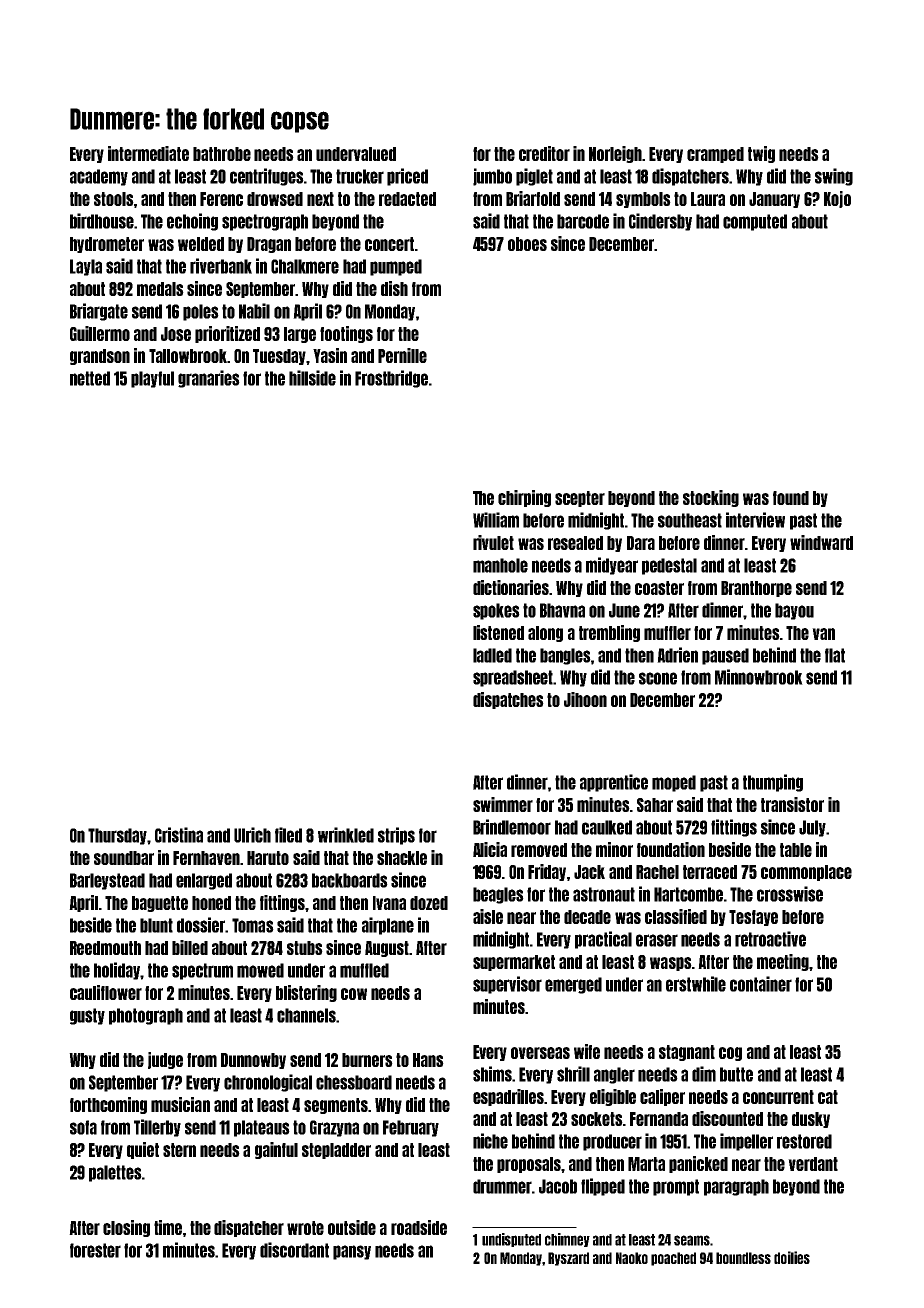  Describe the element at coordinates (524, 498) in the screenshot. I see `chirping` at that location.
